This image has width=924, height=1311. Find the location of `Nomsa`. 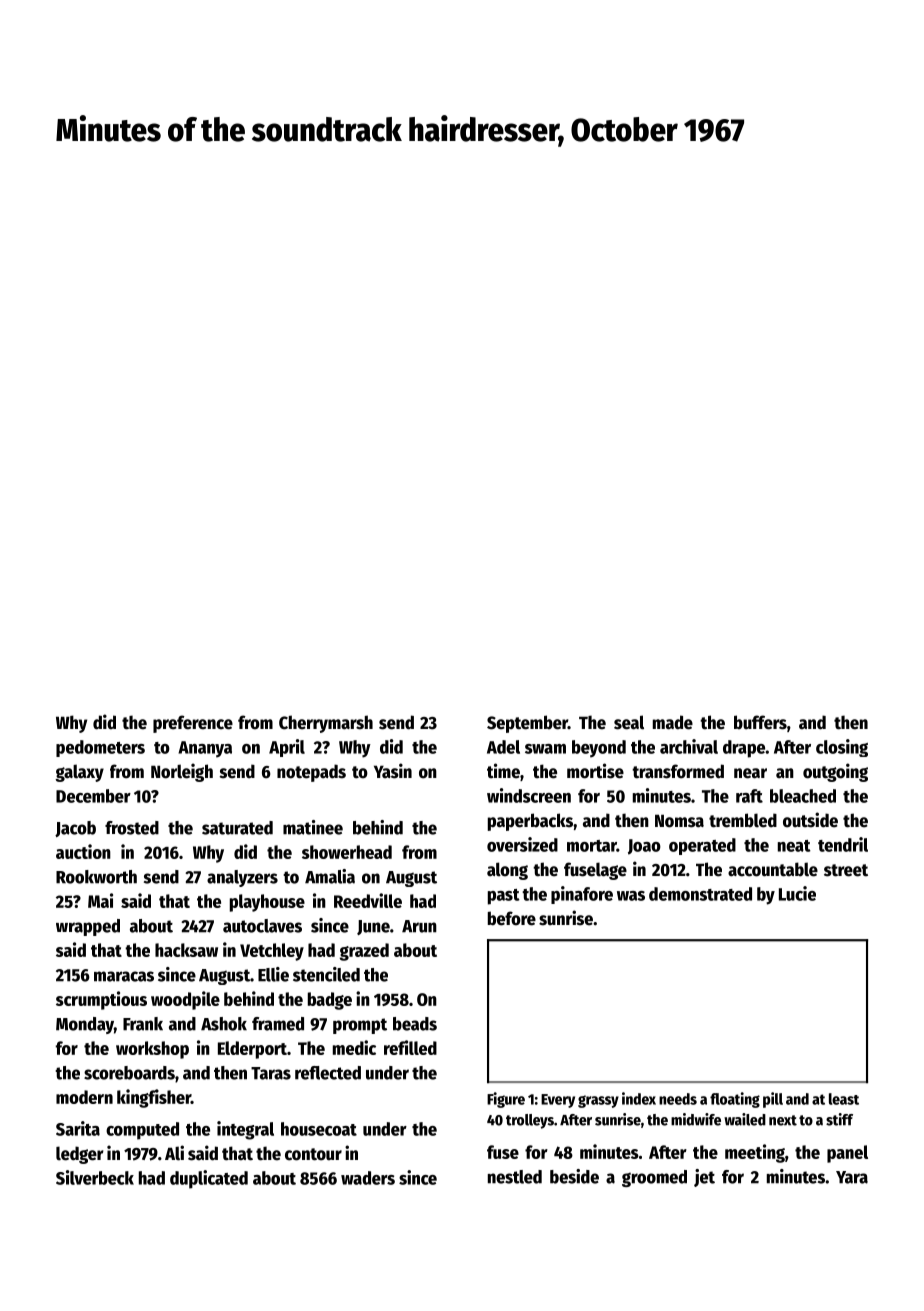

Nomsa is located at coordinates (679, 821).
